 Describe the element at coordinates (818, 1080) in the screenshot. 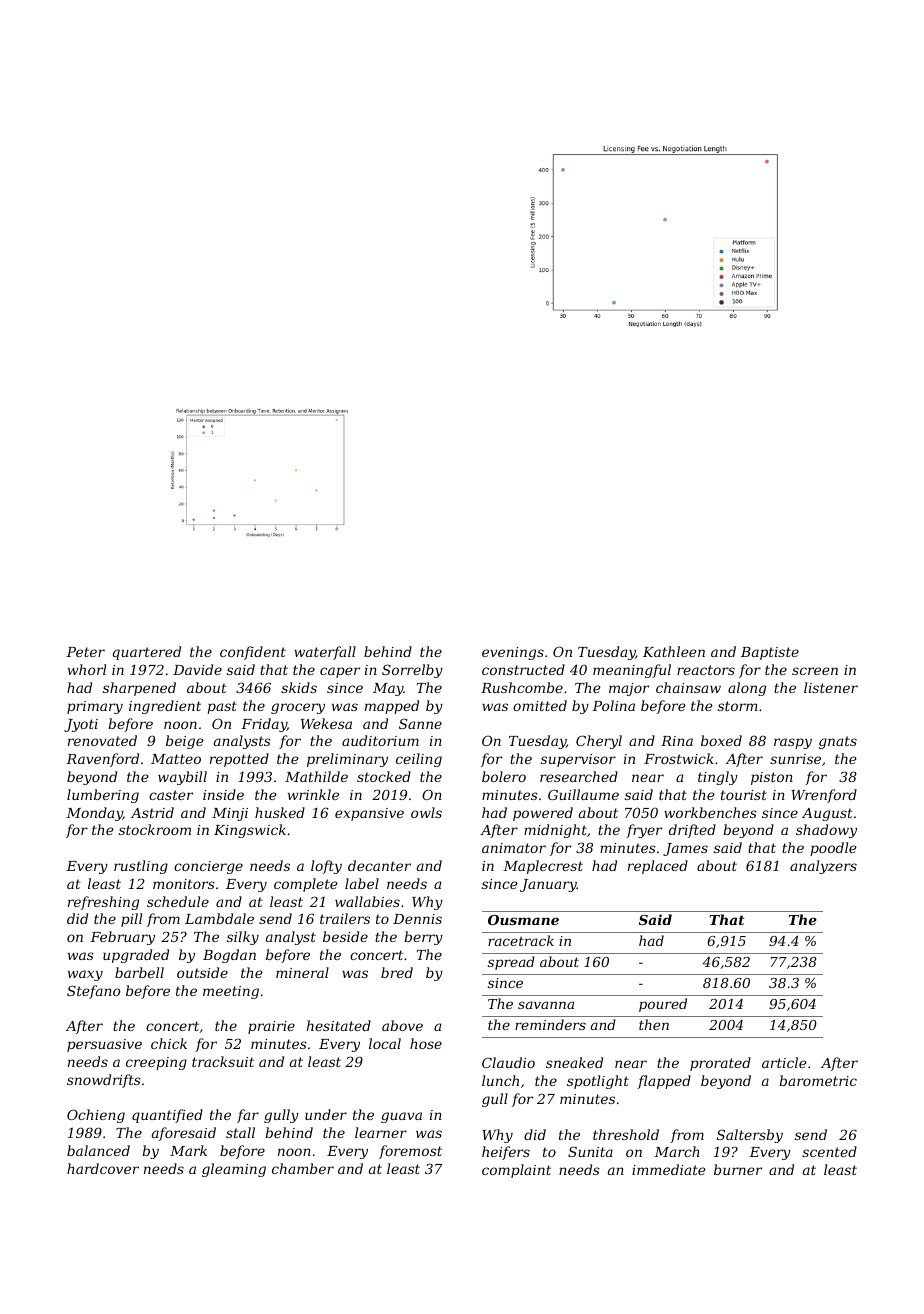

I see `barometric` at that location.
